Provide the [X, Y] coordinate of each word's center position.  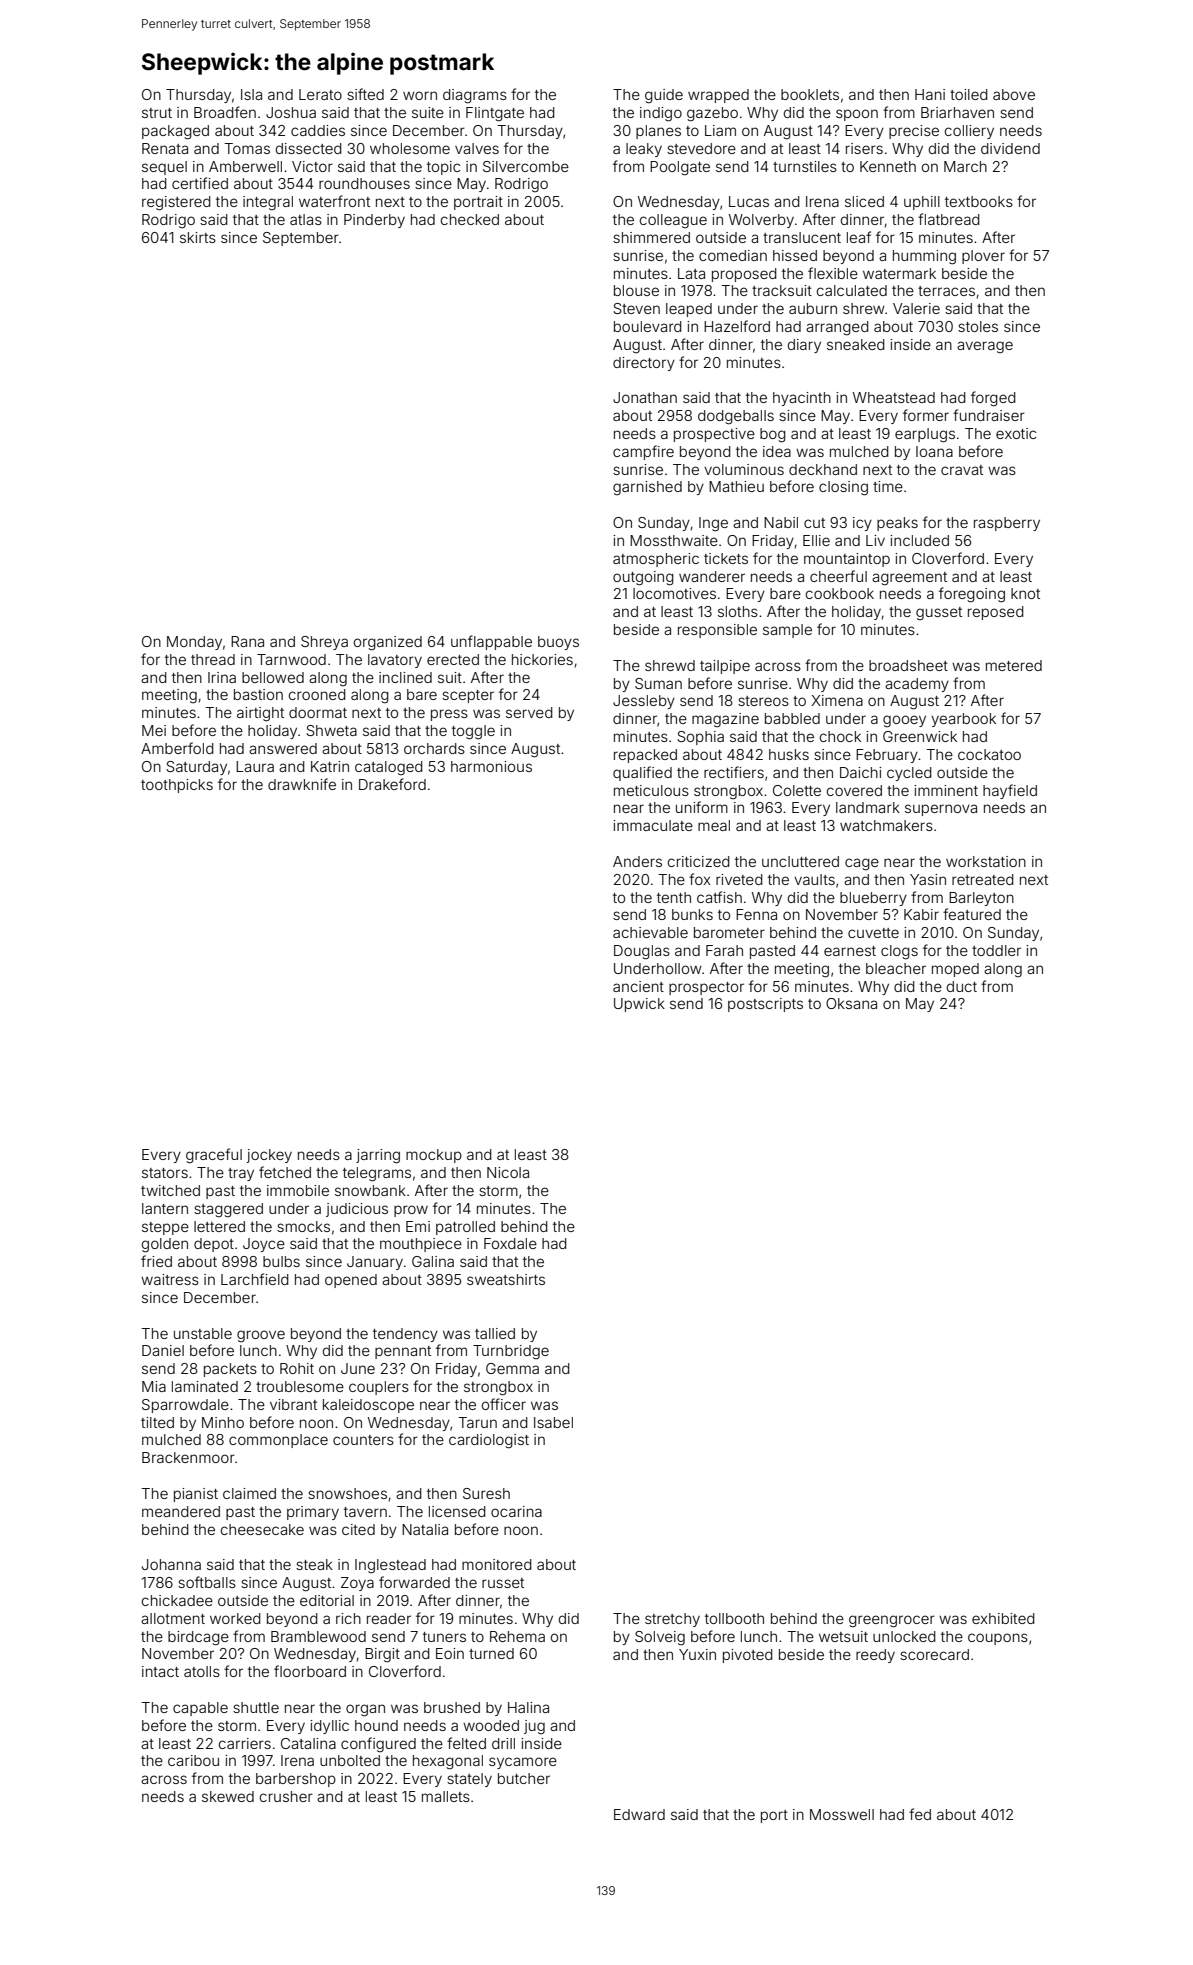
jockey [269, 1156]
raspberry [1007, 524]
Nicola [508, 1172]
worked [235, 1618]
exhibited [1003, 1618]
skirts [198, 237]
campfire [643, 452]
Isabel [553, 1422]
